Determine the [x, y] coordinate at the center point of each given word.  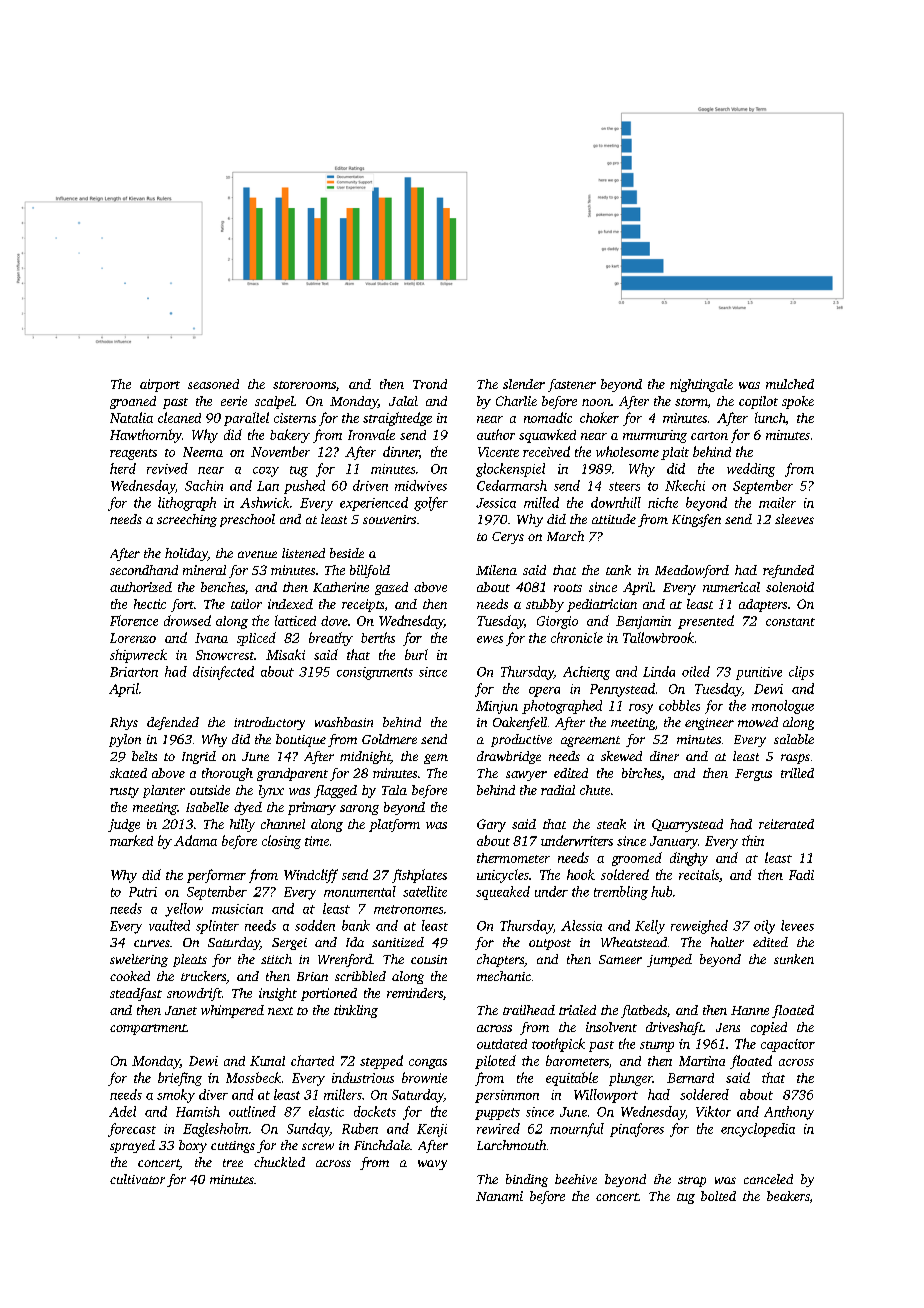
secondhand [144, 570]
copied [769, 1028]
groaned [133, 402]
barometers [577, 1060]
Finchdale [382, 1145]
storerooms [304, 385]
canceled [768, 1179]
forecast [132, 1130]
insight [278, 994]
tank [618, 570]
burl [416, 654]
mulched [790, 384]
